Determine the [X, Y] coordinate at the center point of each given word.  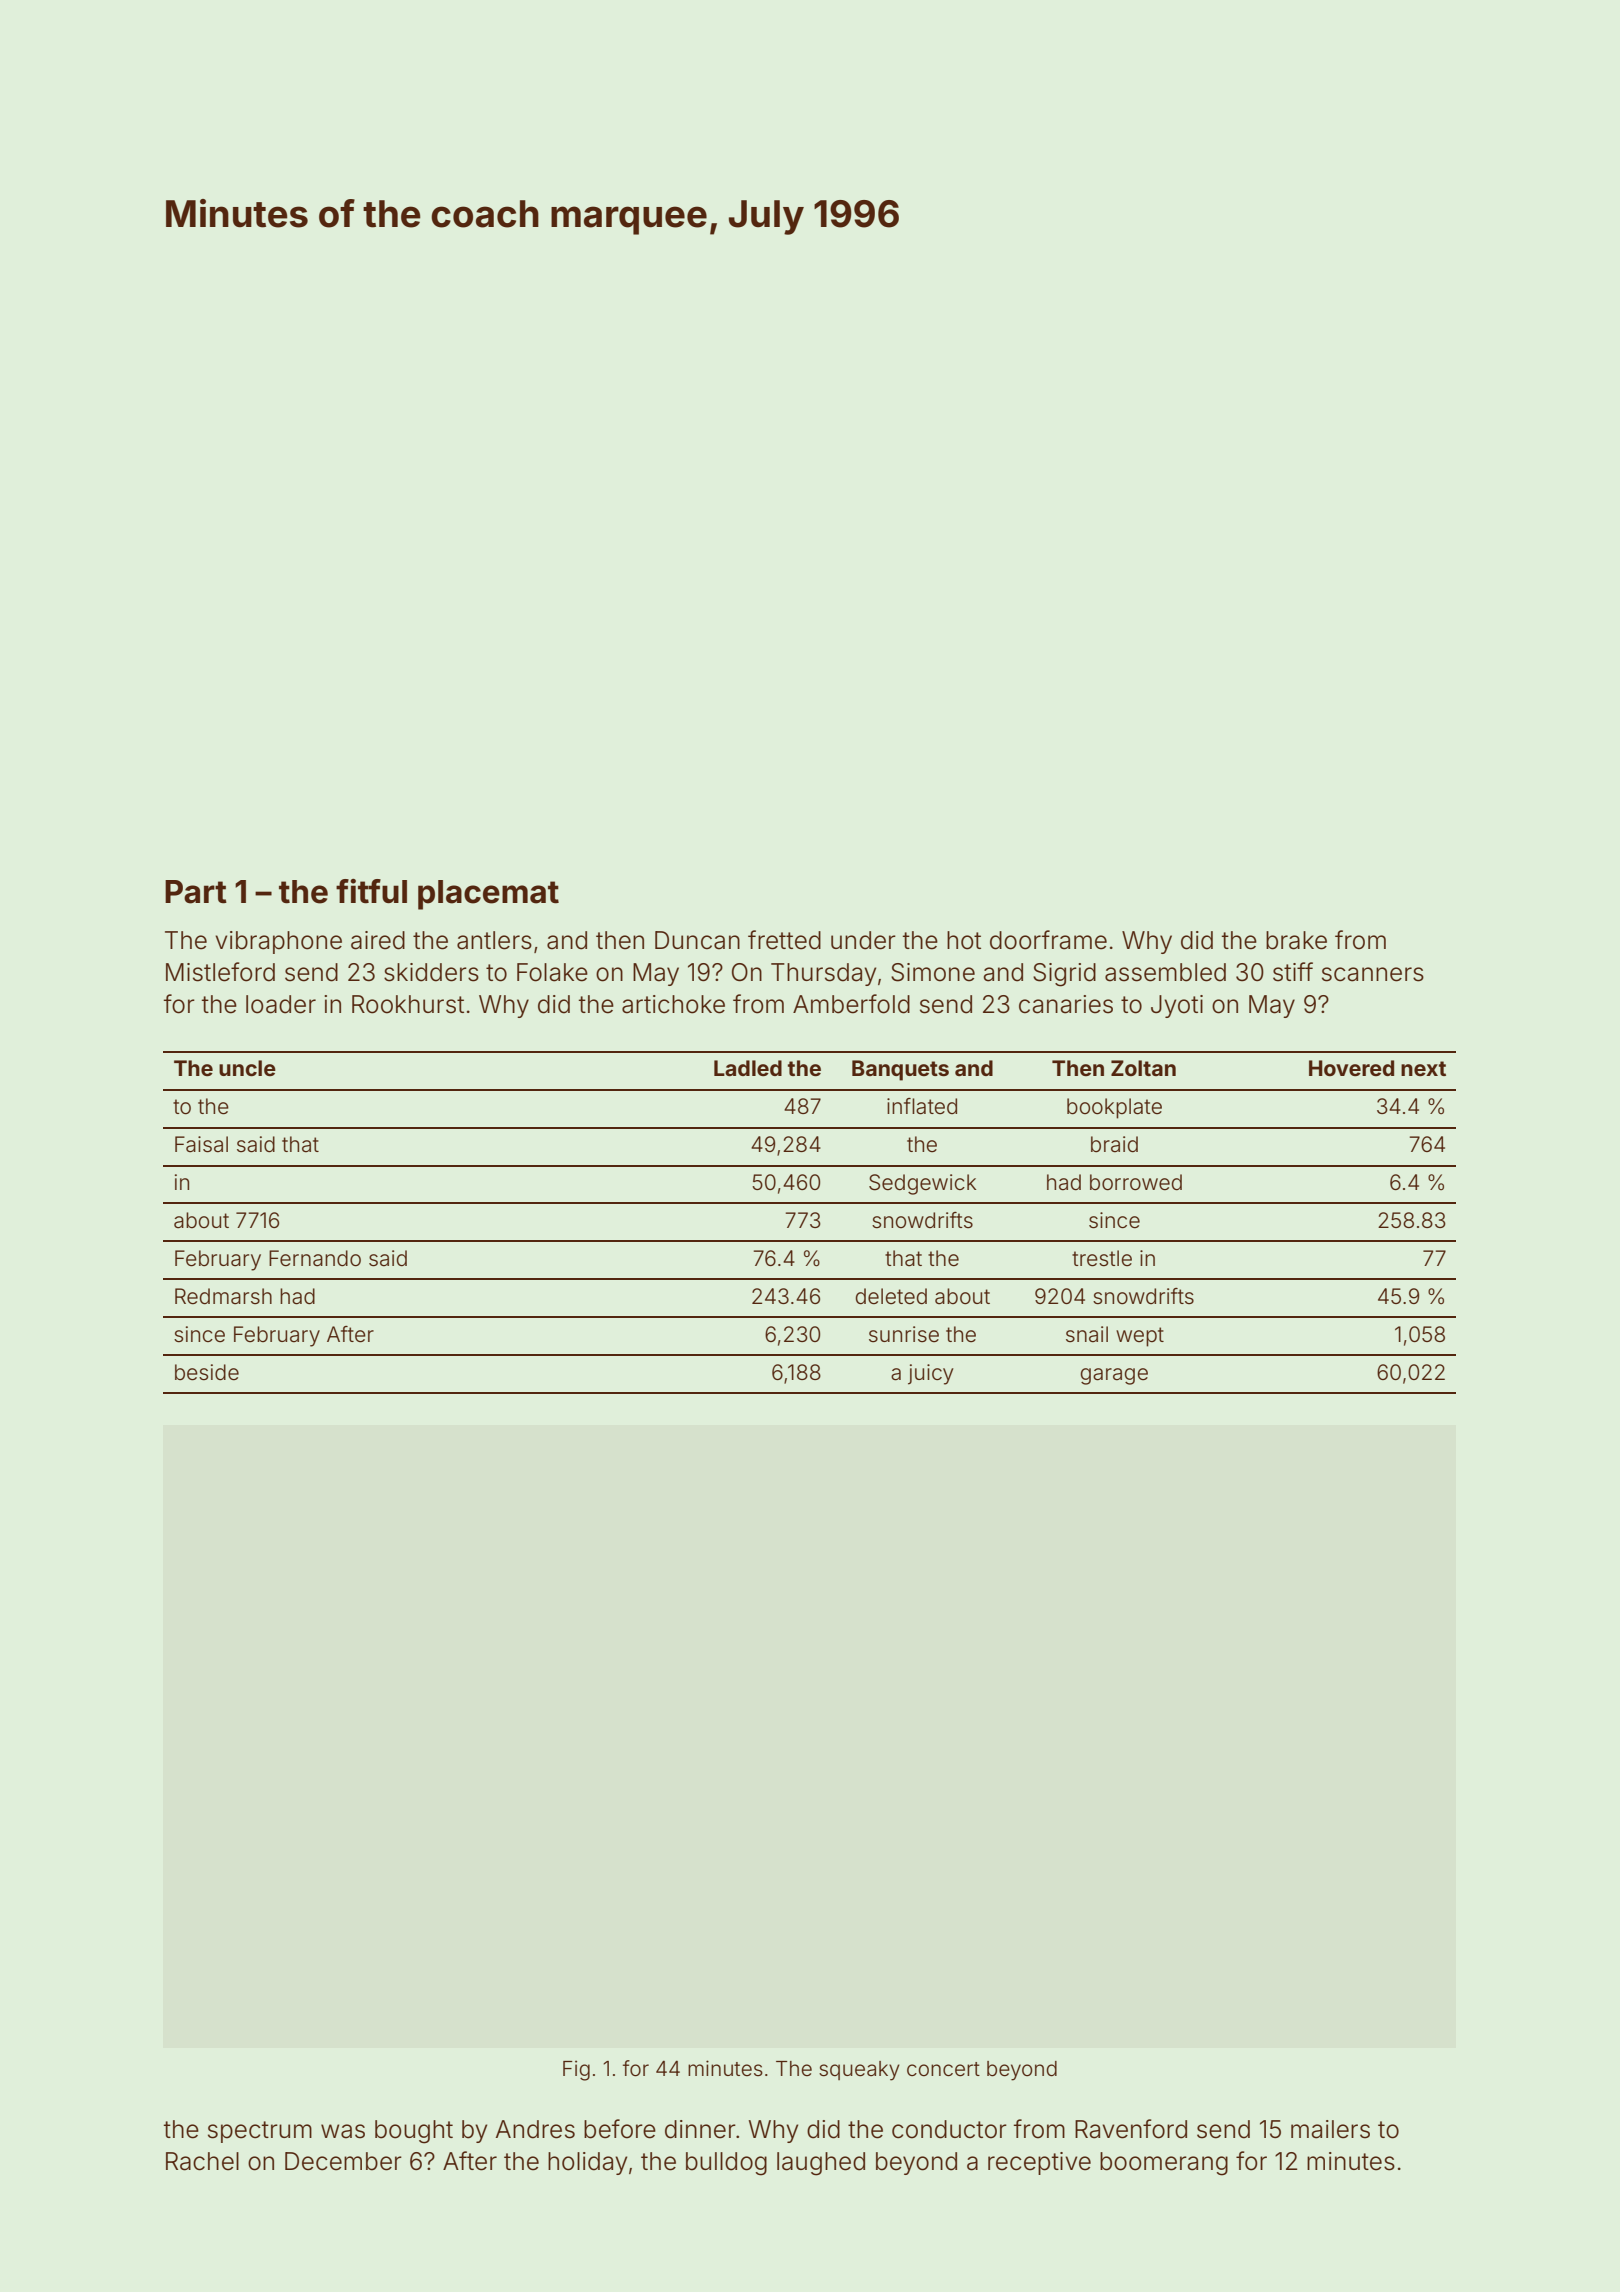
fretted [784, 940]
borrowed [1136, 1182]
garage [1114, 1376]
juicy [931, 1374]
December [343, 2161]
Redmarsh [223, 1296]
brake [1296, 940]
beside [207, 1372]
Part [196, 892]
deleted [891, 1296]
